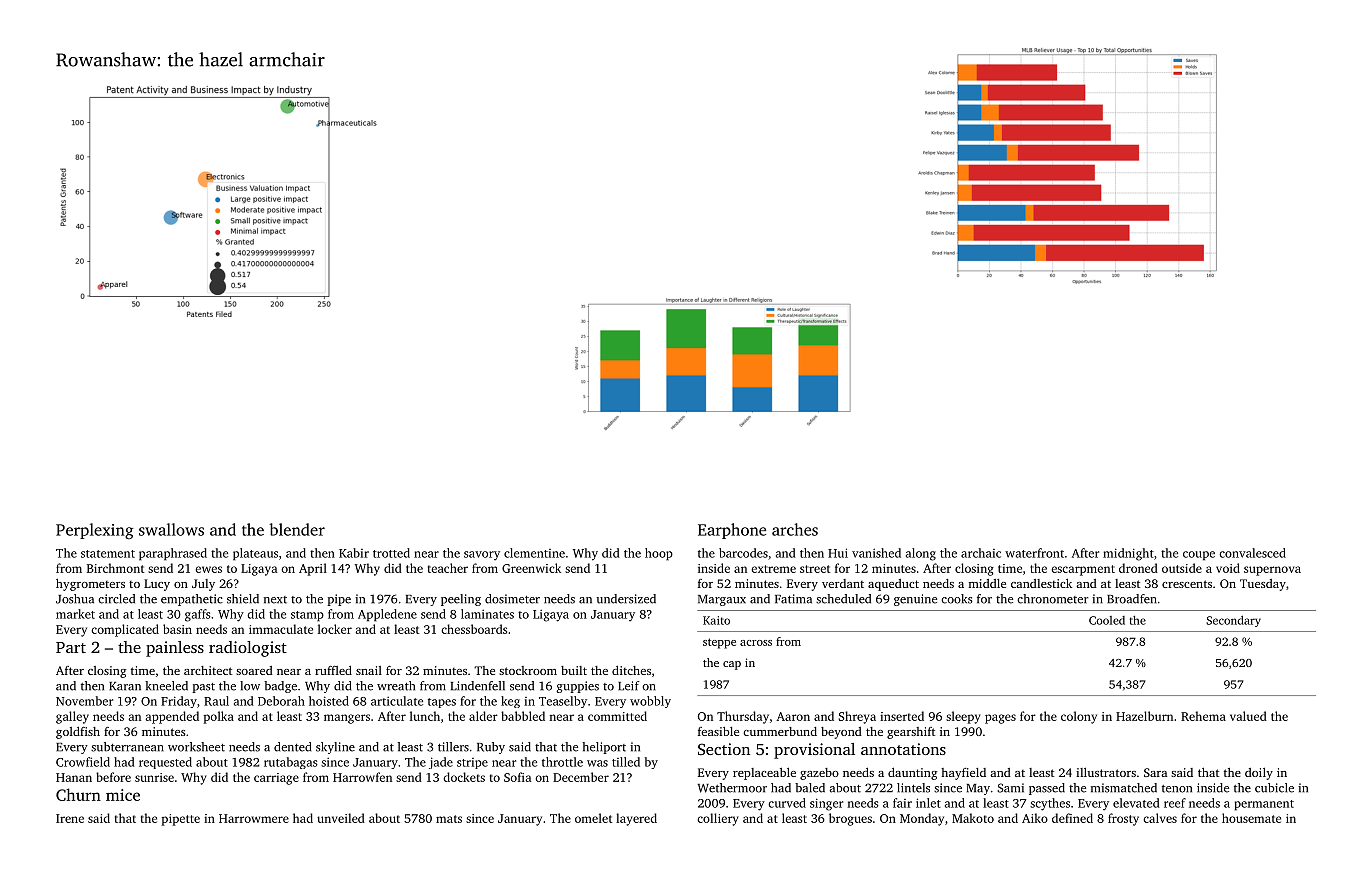 Image resolution: width=1372 pixels, height=887 pixels. What do you see at coordinates (732, 531) in the screenshot?
I see `Earphone` at bounding box center [732, 531].
